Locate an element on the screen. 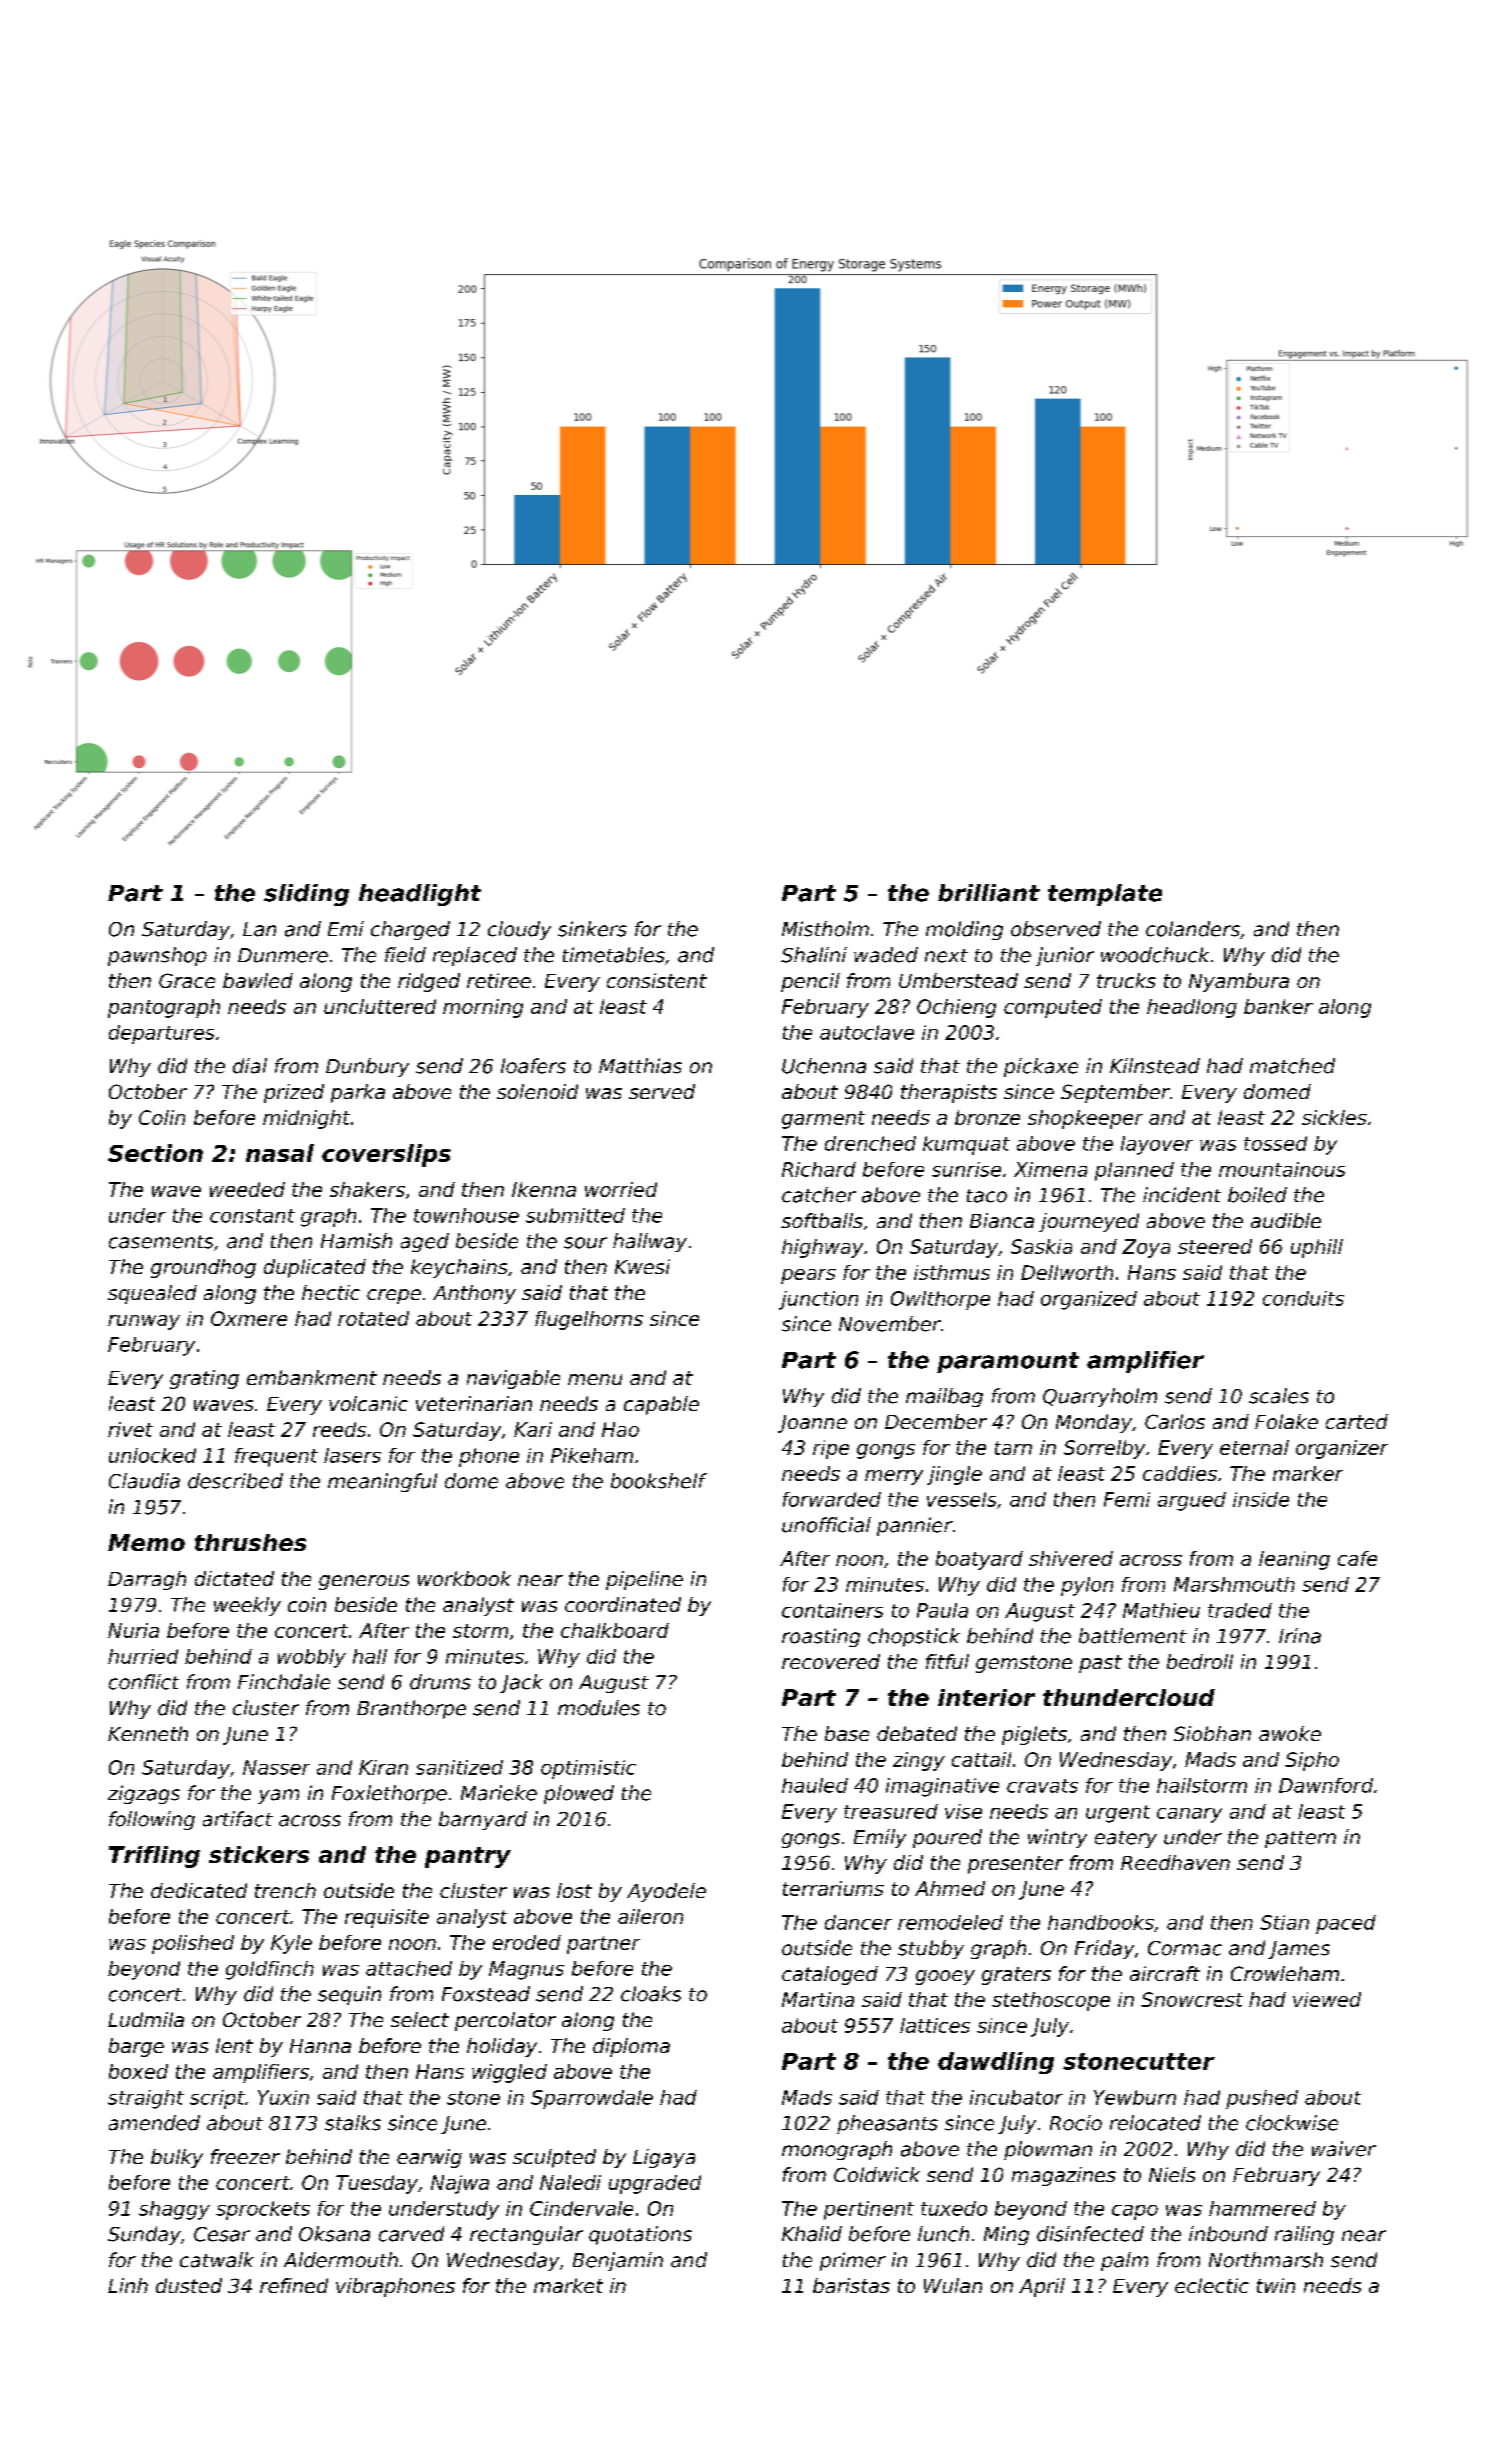  planned is located at coordinates (1134, 1171).
